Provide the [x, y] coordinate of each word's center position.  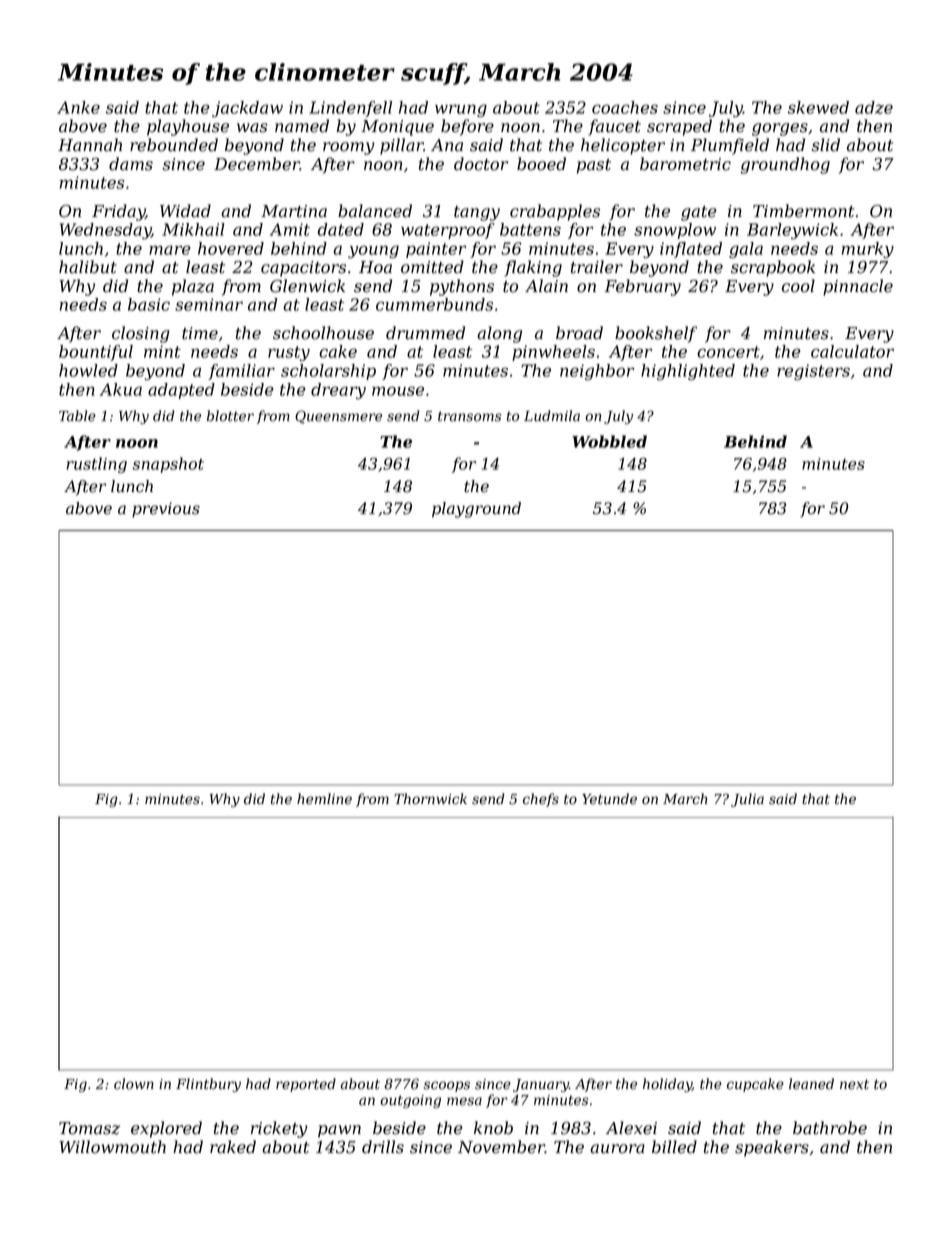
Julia [747, 800]
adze [874, 107]
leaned [811, 1084]
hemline [324, 799]
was [252, 128]
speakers [772, 1148]
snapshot [168, 465]
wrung [461, 110]
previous [166, 510]
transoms [469, 416]
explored [166, 1129]
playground [476, 510]
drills [383, 1147]
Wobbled [609, 441]
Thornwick [430, 799]
